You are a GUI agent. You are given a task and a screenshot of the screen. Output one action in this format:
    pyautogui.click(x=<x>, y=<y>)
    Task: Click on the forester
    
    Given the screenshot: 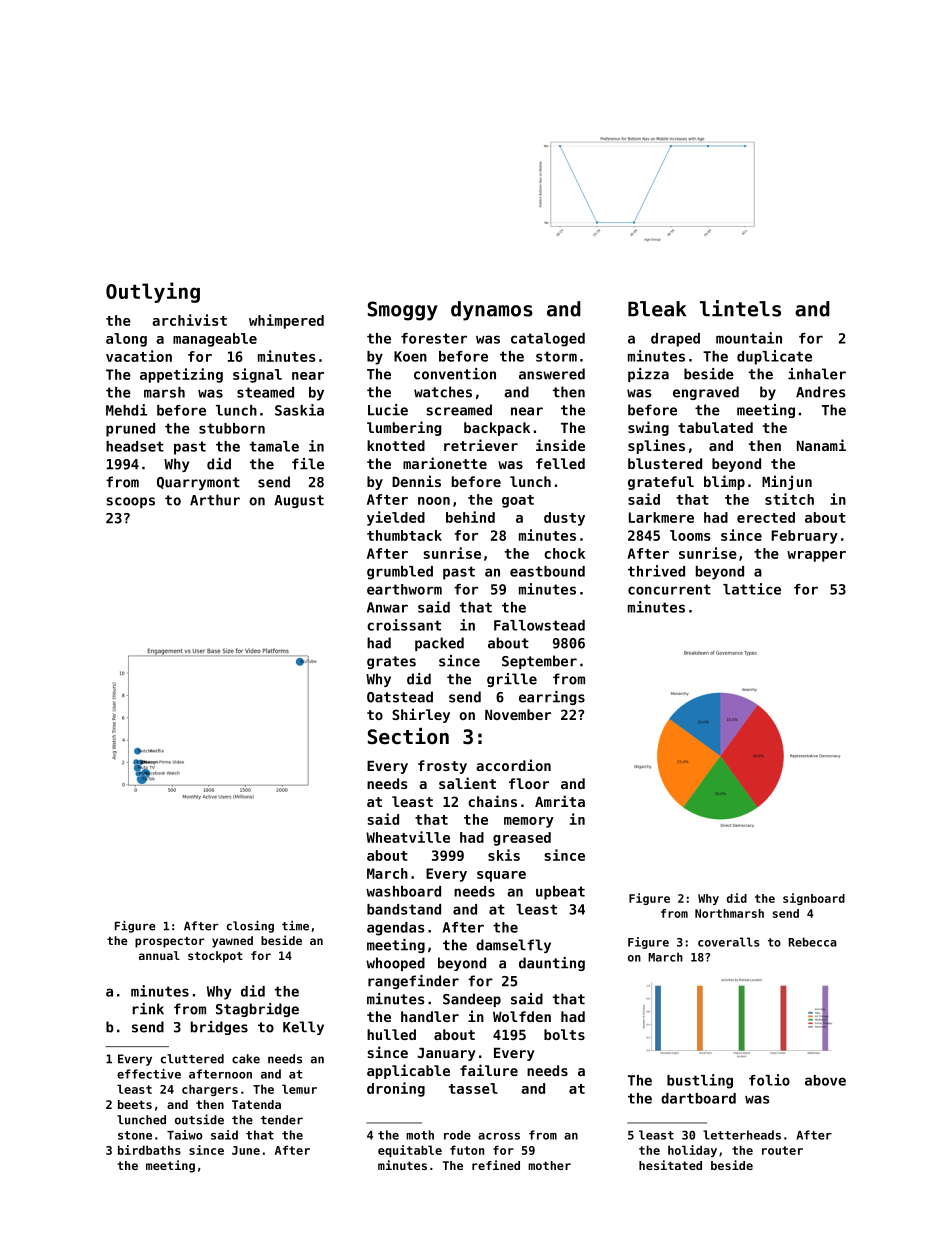 What is the action you would take?
    pyautogui.click(x=434, y=338)
